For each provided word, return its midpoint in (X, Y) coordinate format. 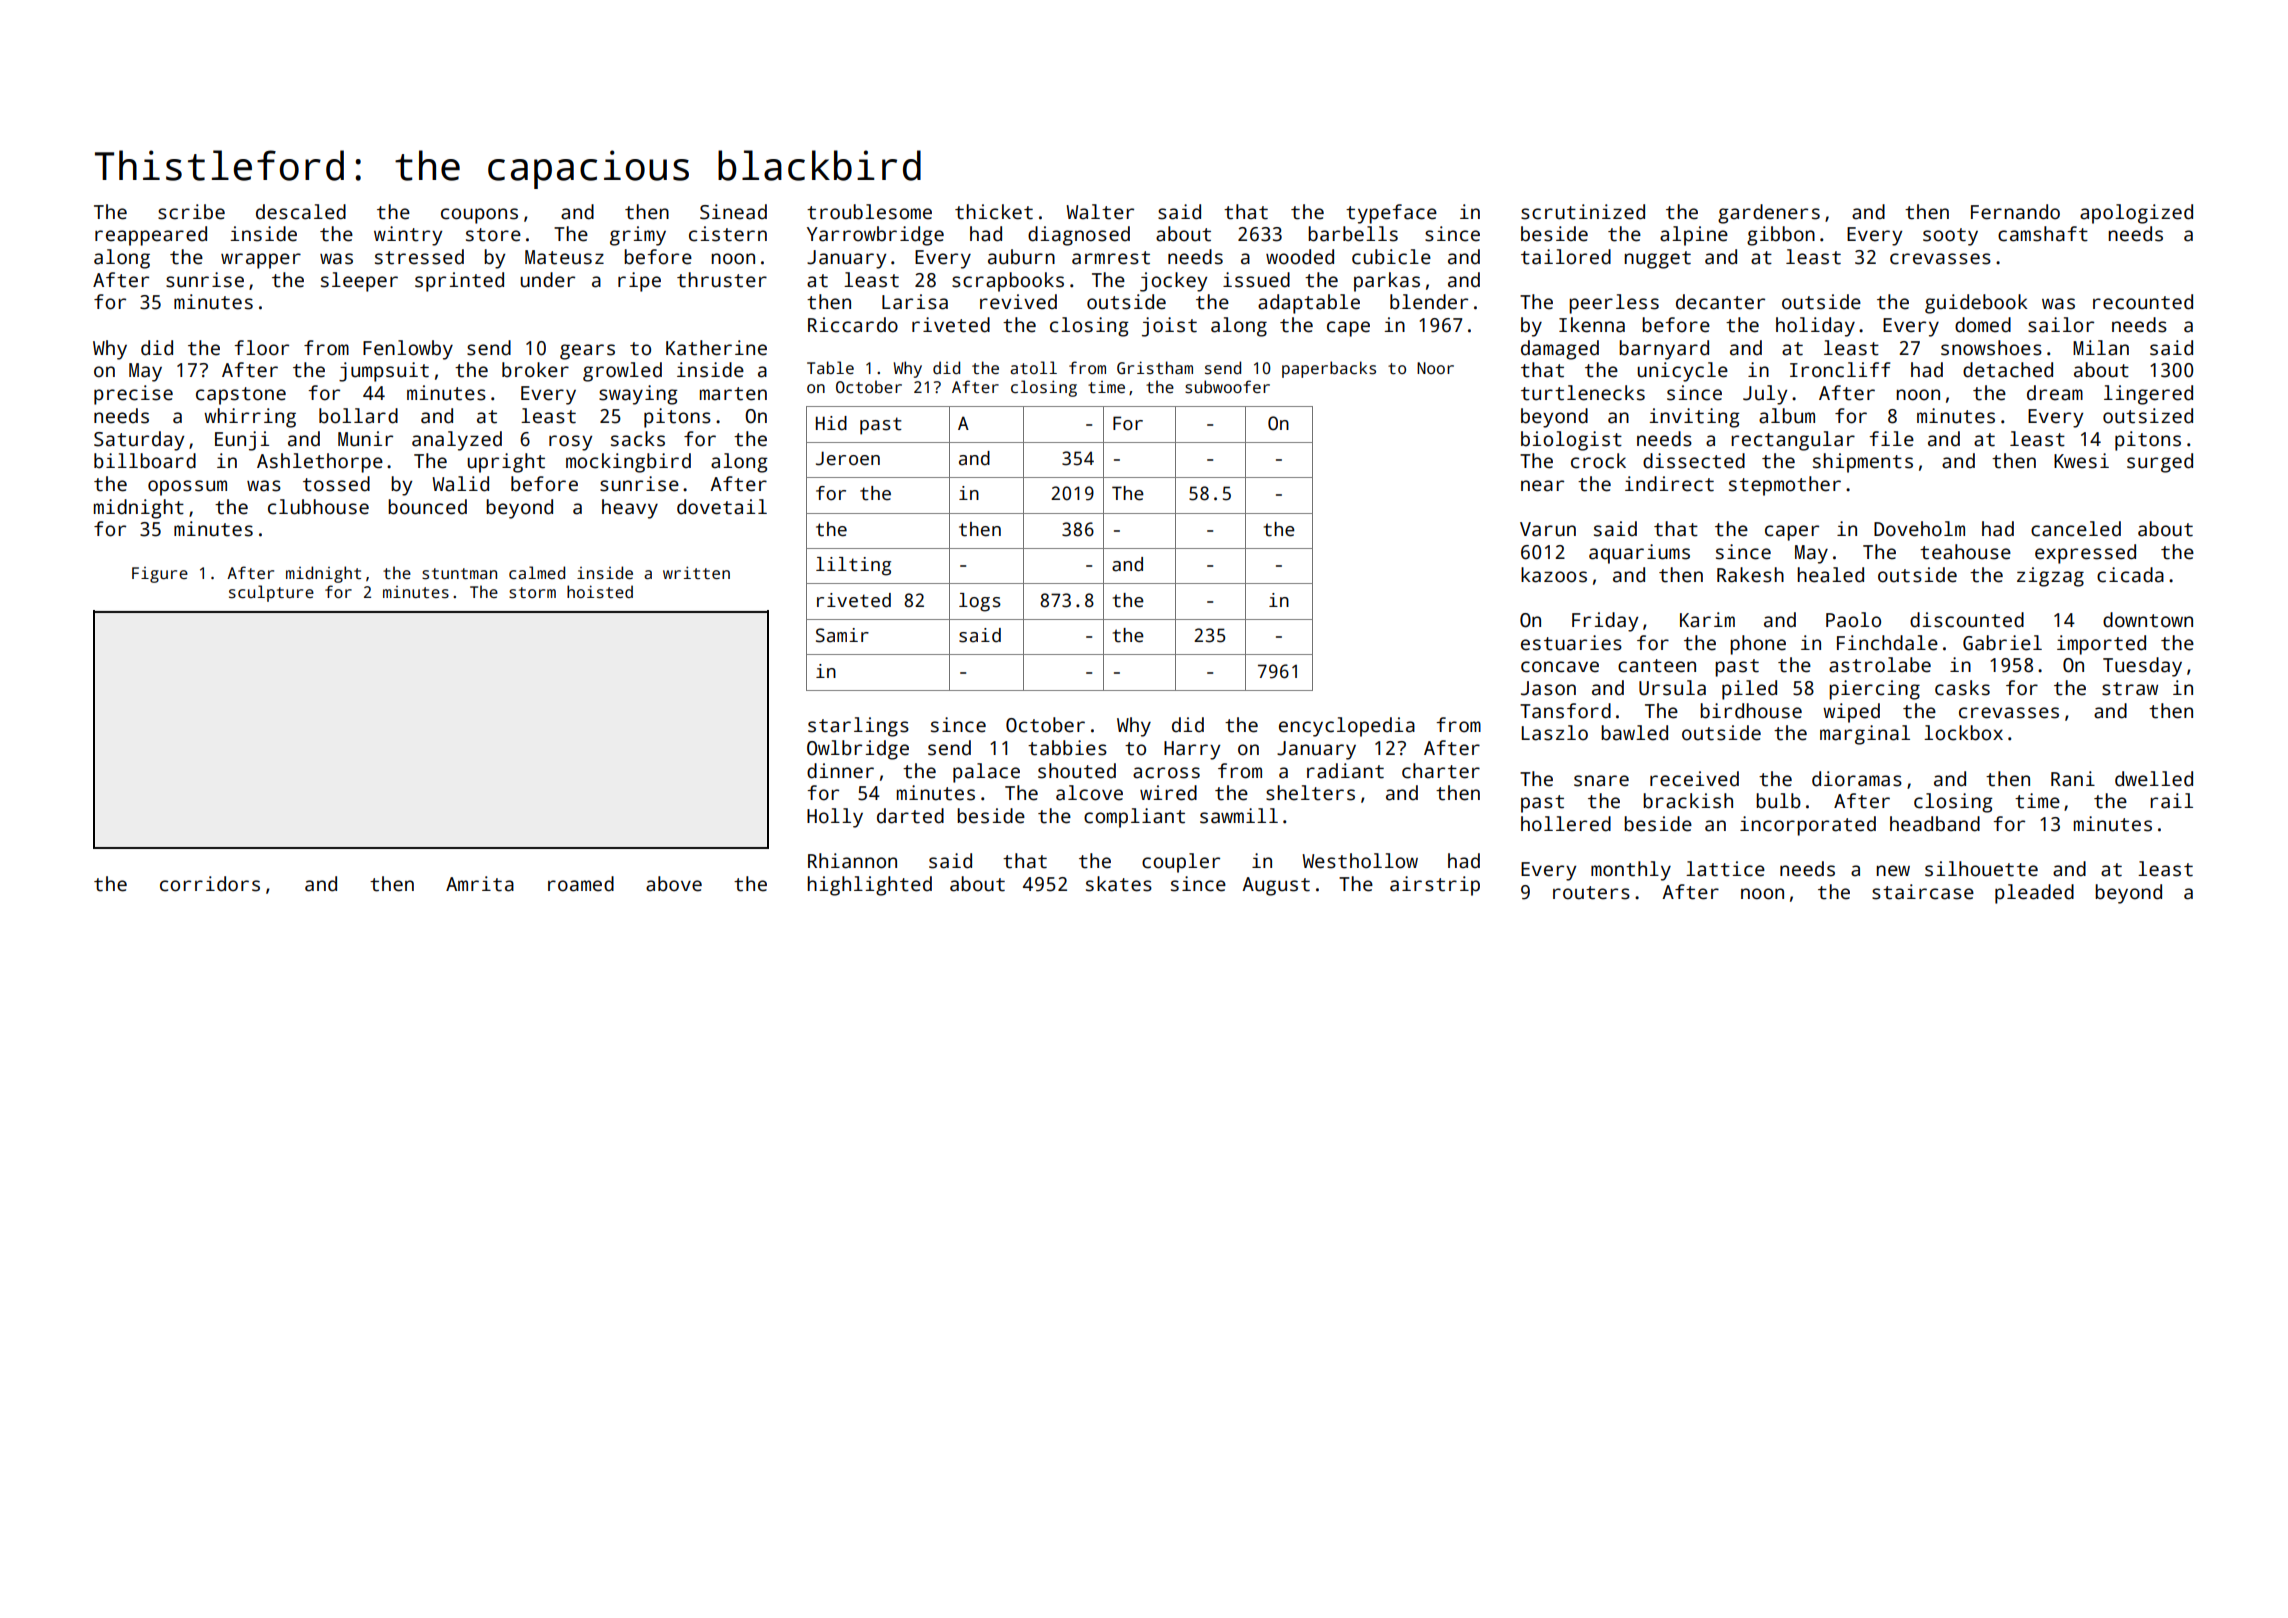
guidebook (1976, 304)
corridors (210, 884)
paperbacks (1329, 369)
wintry (408, 236)
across (1166, 773)
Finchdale (1887, 643)
